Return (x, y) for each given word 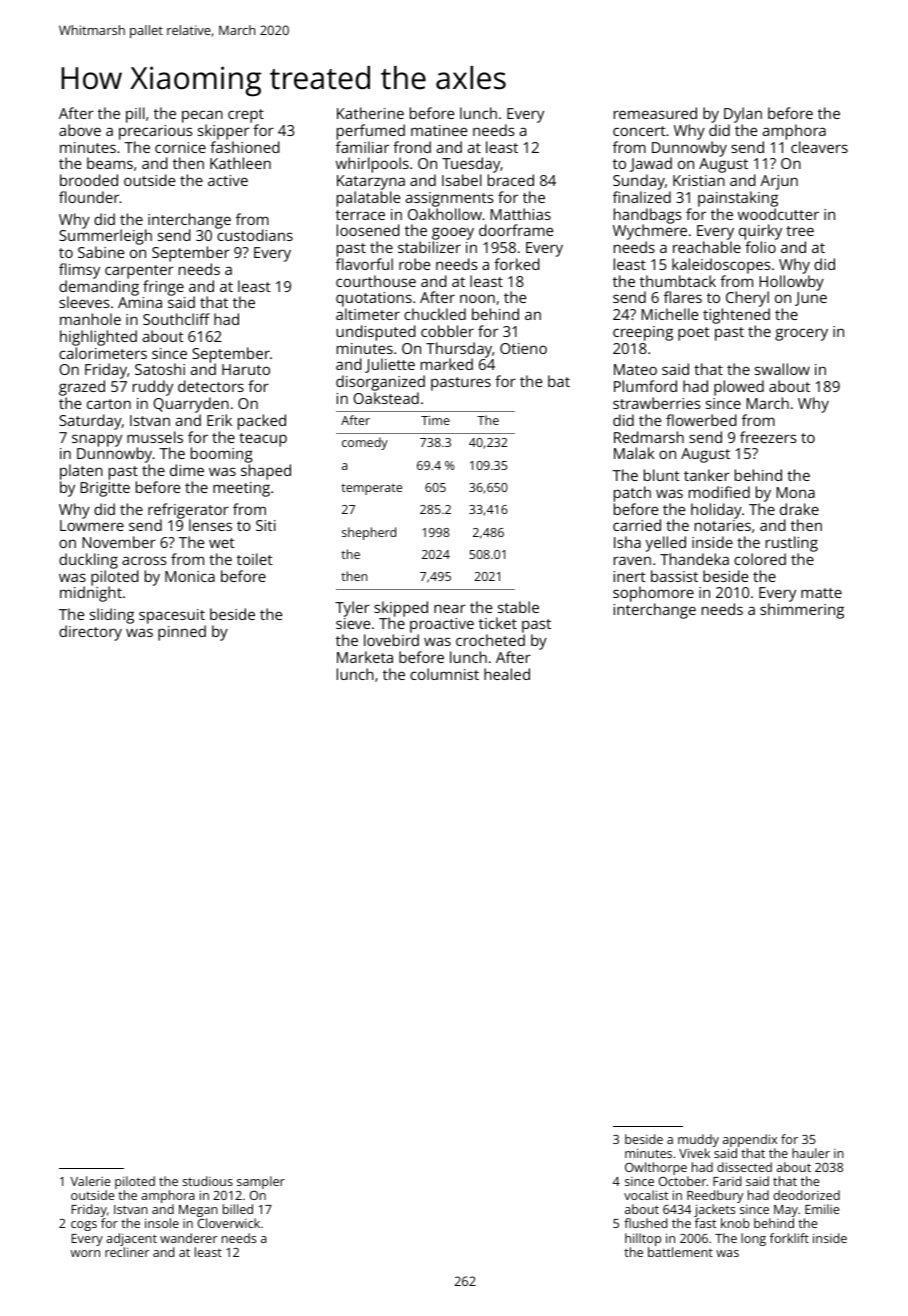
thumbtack (678, 281)
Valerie (90, 1181)
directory (90, 633)
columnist (444, 674)
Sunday (639, 182)
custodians (255, 235)
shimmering (802, 611)
